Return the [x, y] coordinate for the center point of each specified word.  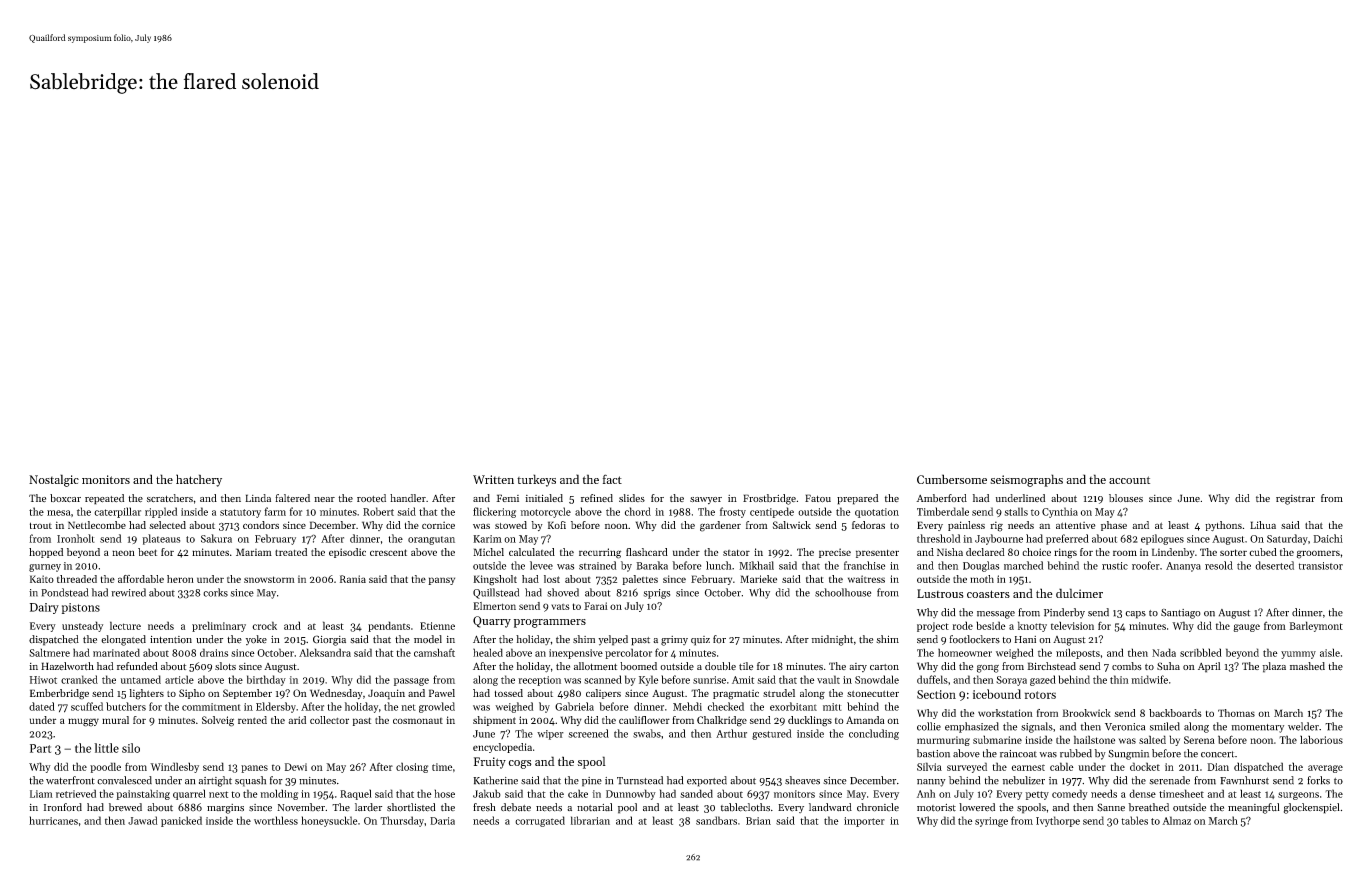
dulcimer [1079, 593]
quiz [700, 641]
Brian [758, 821]
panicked [181, 821]
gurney [45, 568]
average [1325, 769]
